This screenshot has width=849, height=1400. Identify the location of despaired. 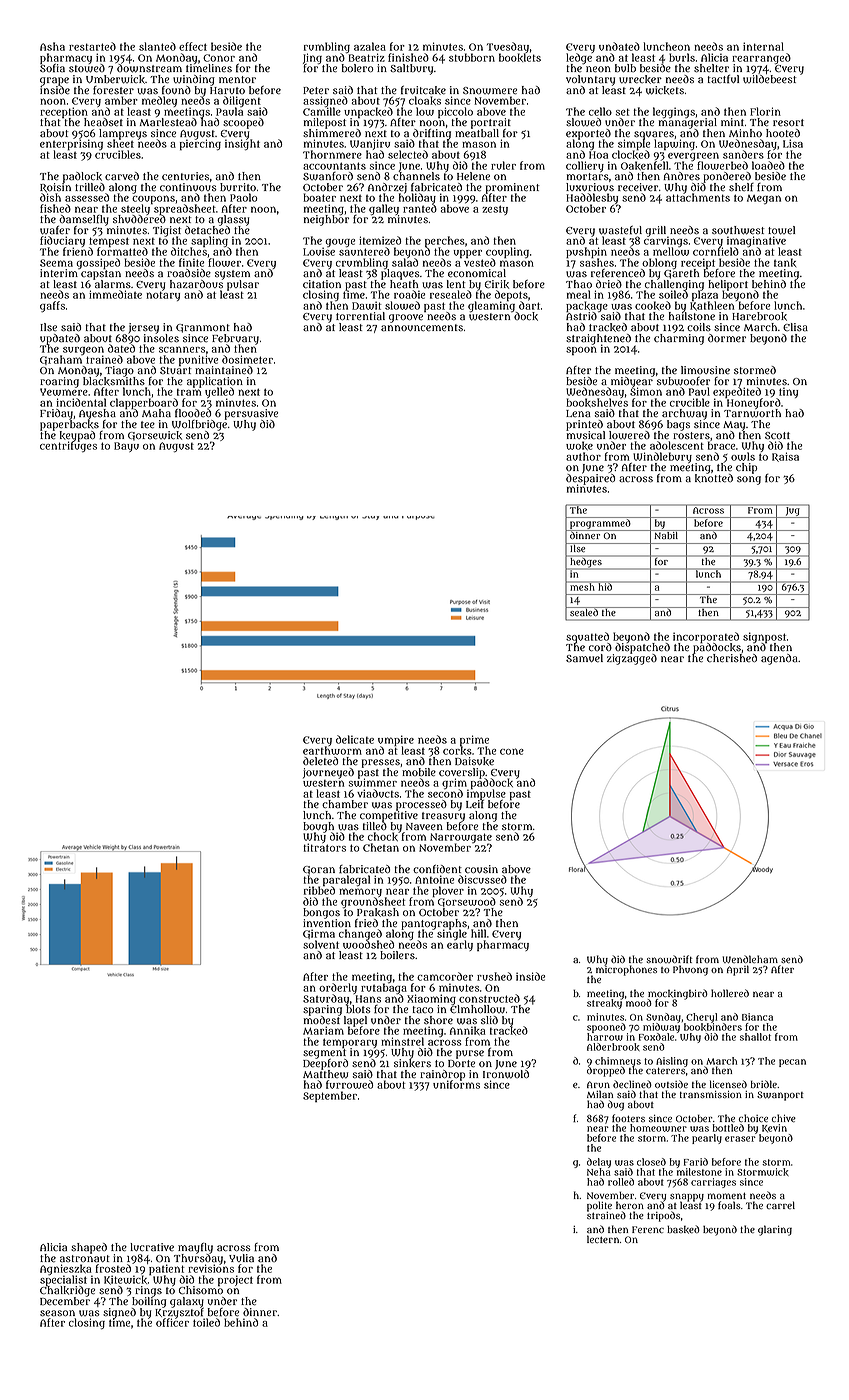
(590, 479).
